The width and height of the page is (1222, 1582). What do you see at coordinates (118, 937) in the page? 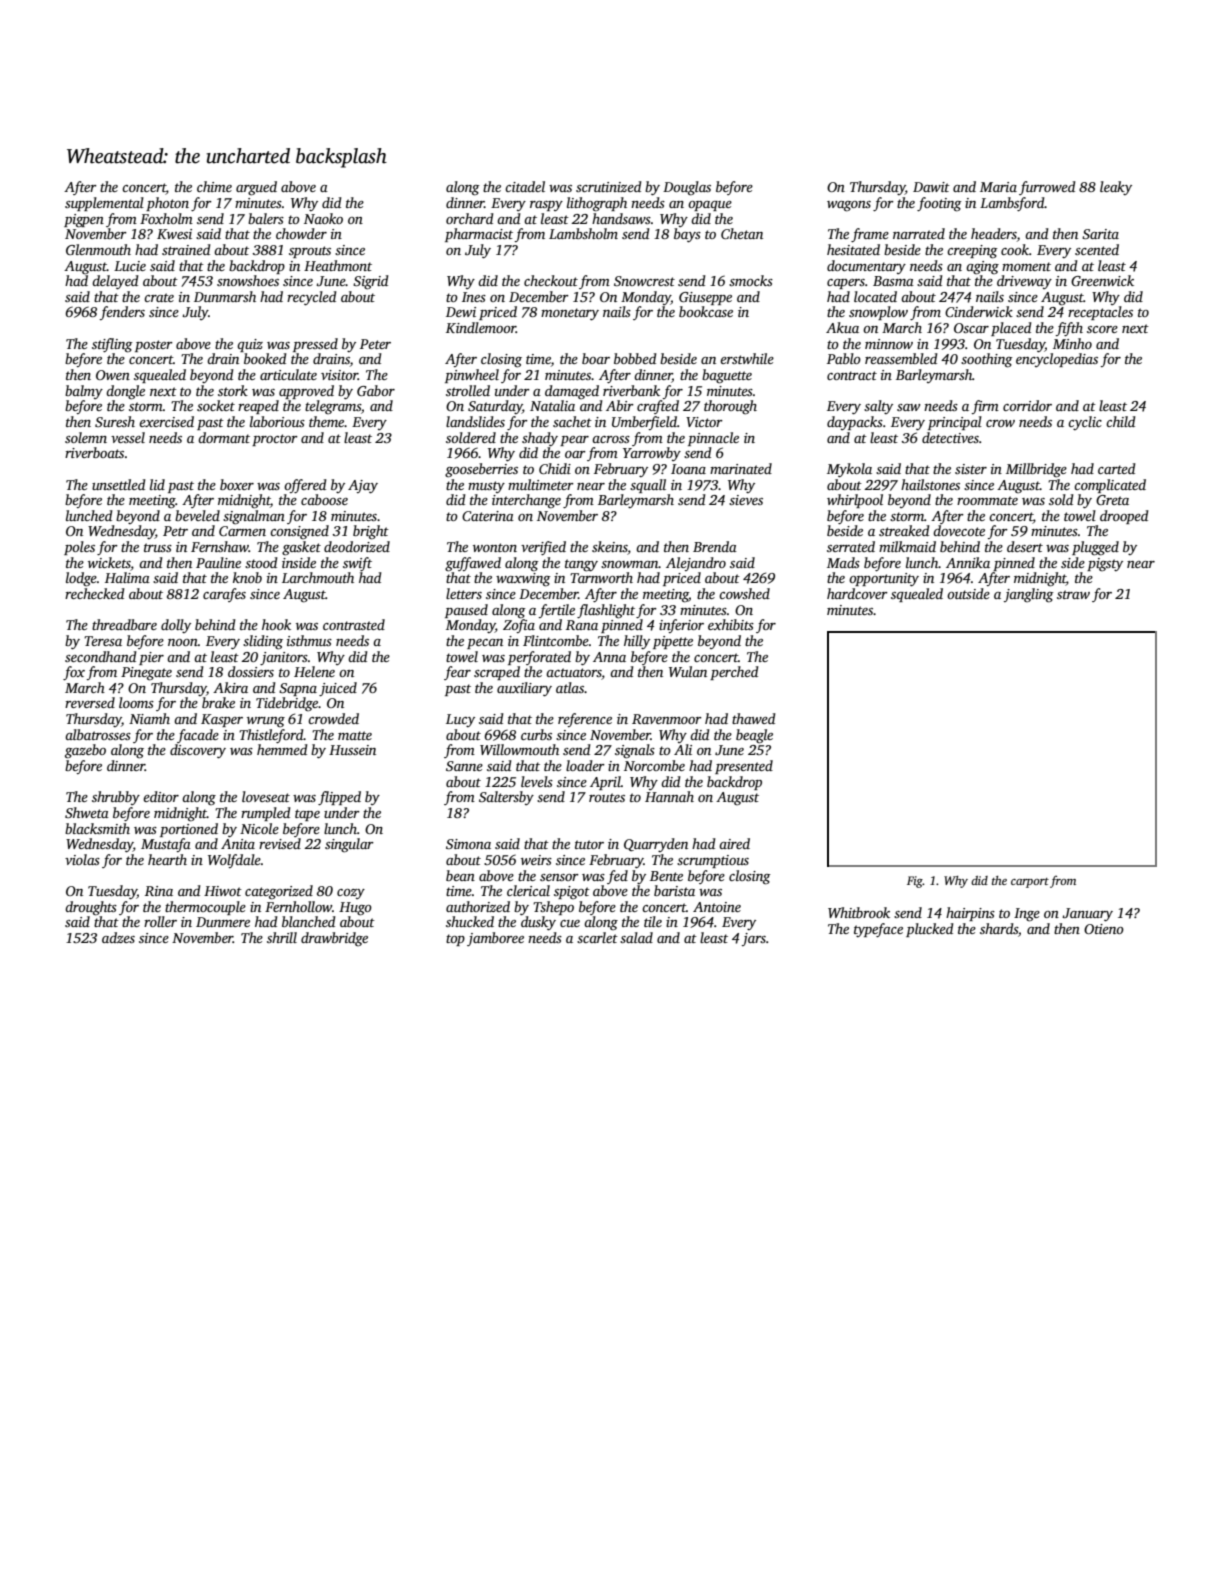
I see `adzes` at bounding box center [118, 937].
